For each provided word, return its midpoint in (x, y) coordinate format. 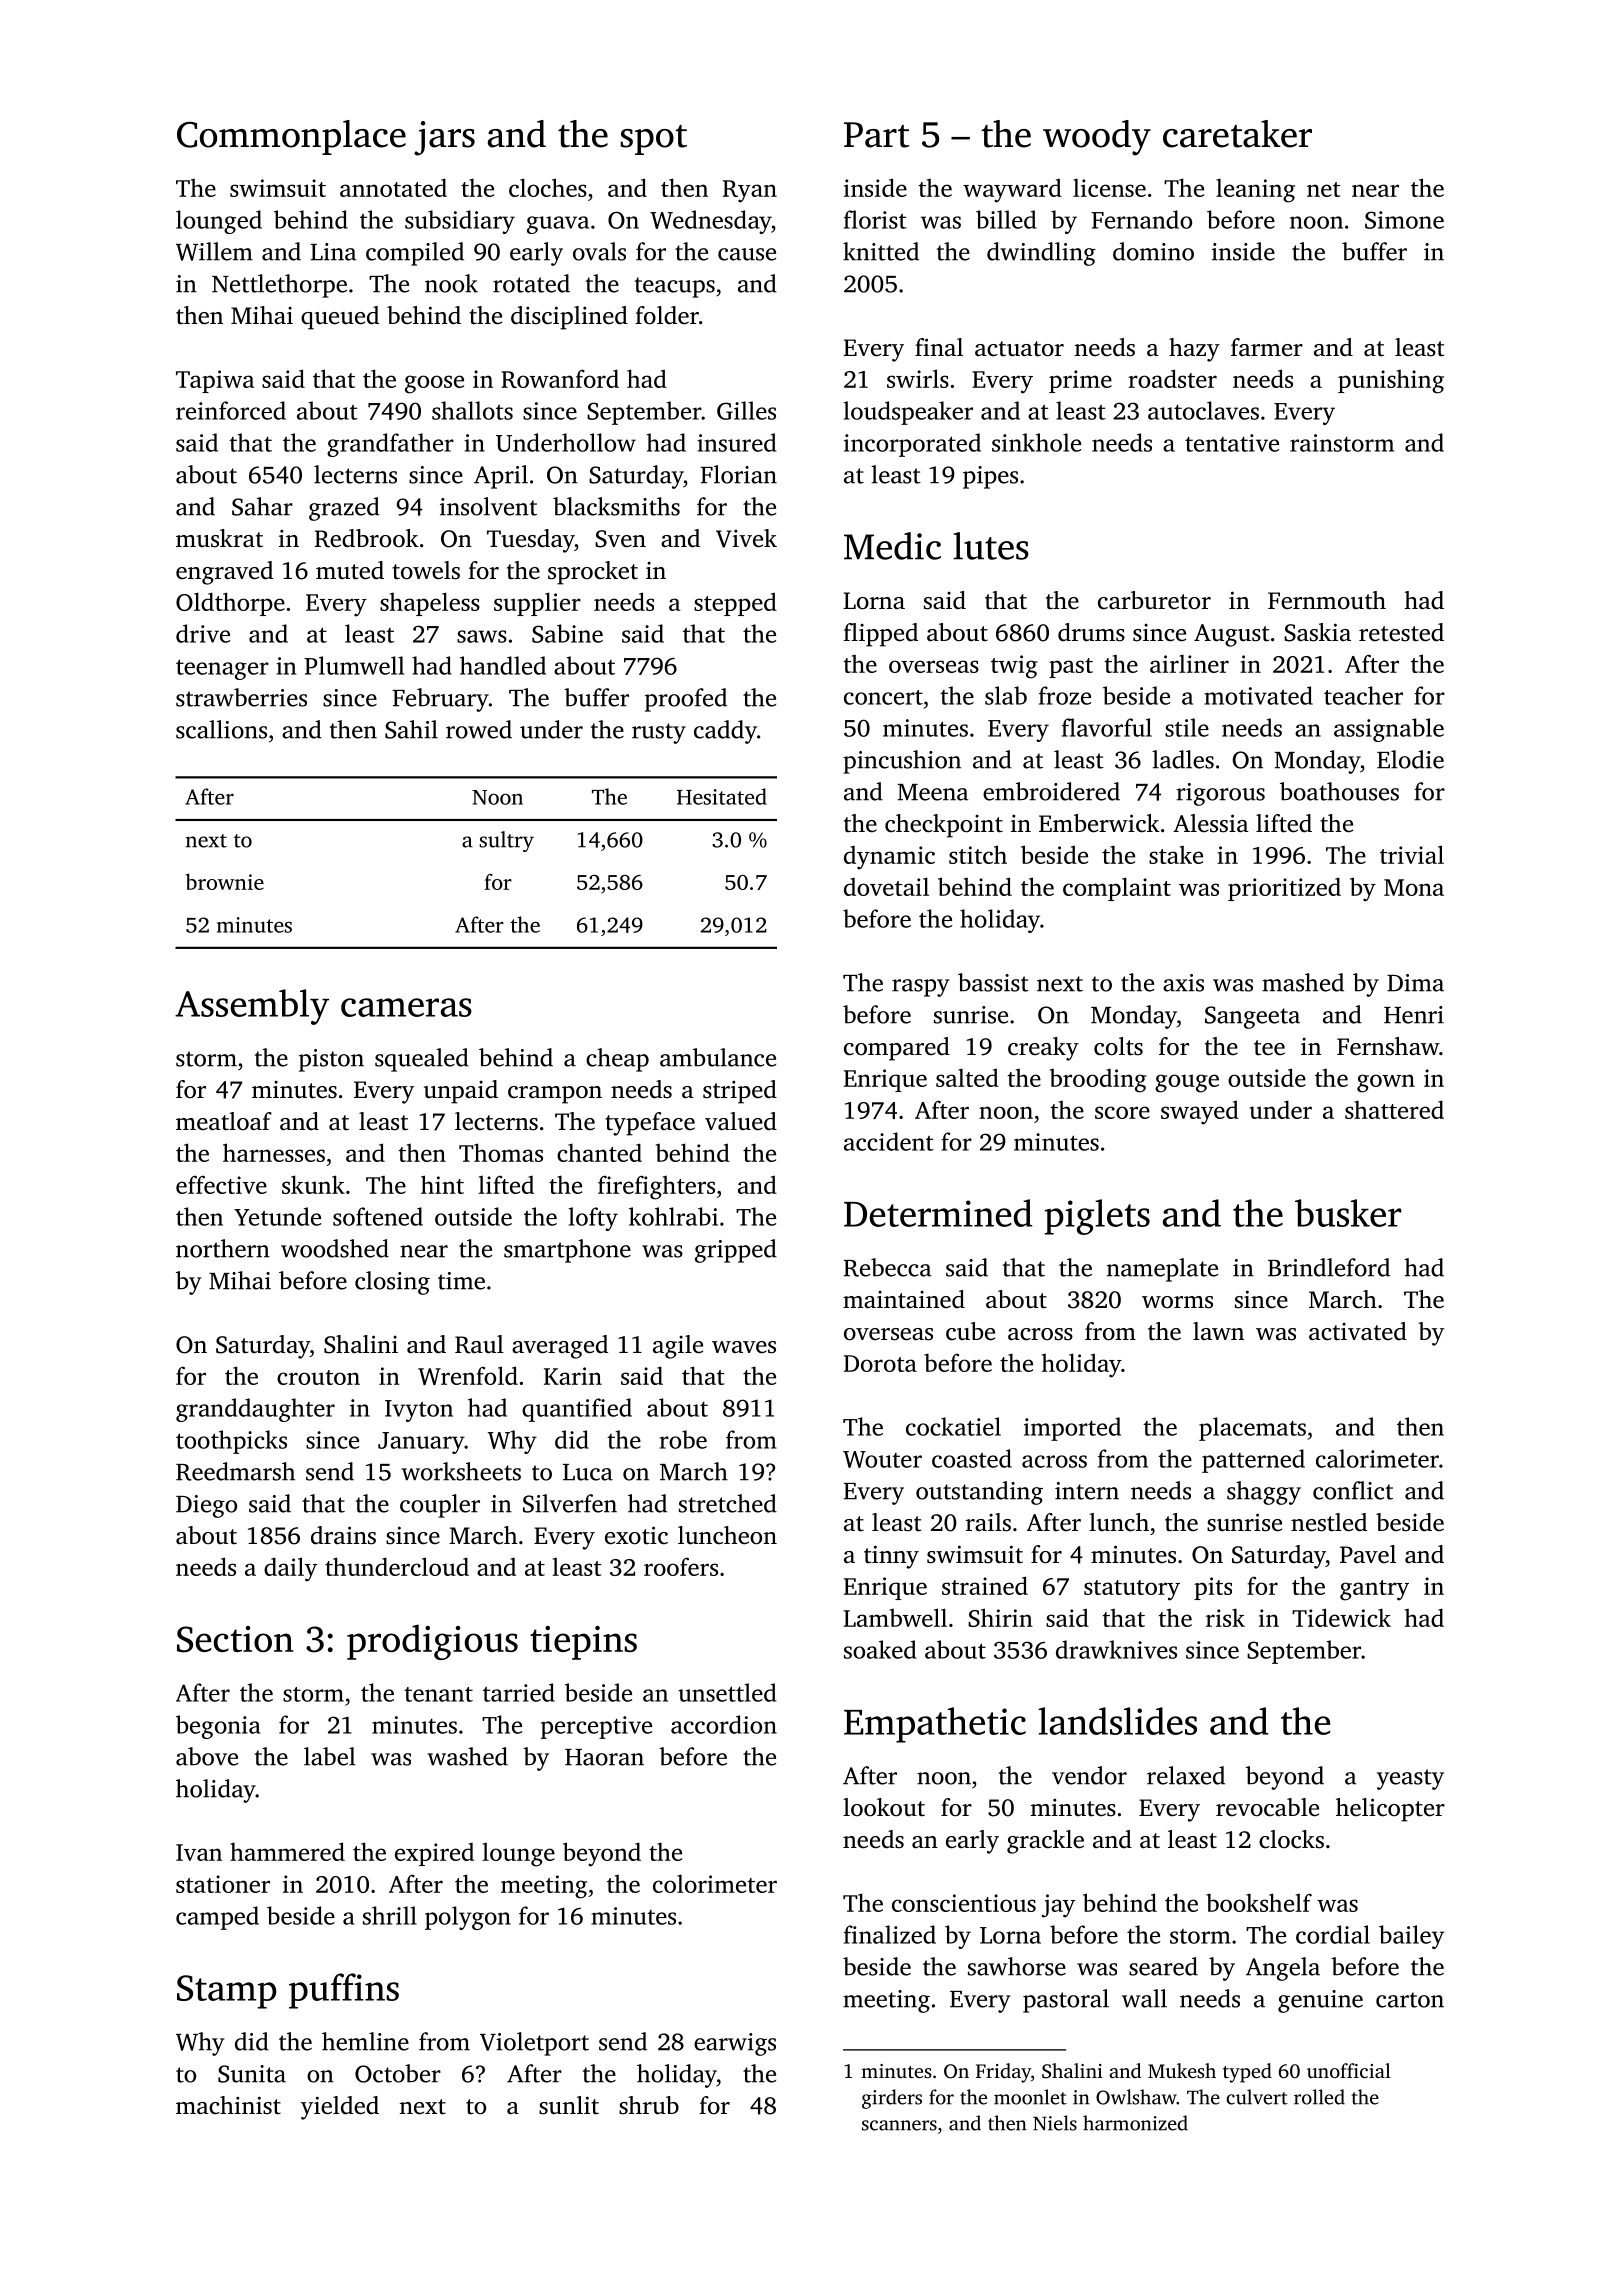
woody (1097, 138)
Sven (620, 539)
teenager (222, 669)
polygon (468, 1918)
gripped (736, 1251)
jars (444, 138)
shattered (1394, 1109)
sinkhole (1036, 442)
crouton (318, 1377)
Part (876, 135)
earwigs (735, 2044)
